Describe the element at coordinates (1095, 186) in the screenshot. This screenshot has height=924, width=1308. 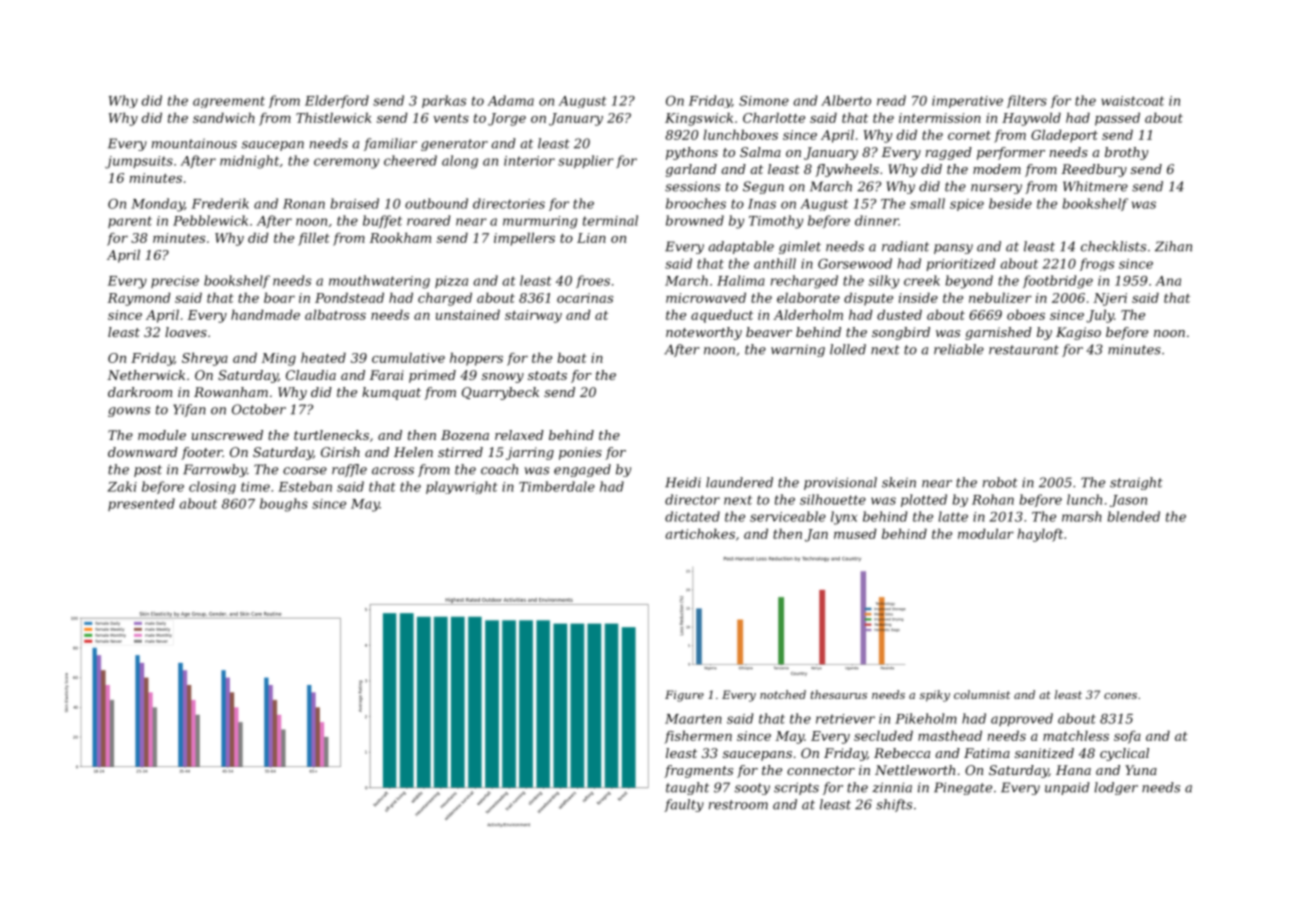
I see `Whitmere` at that location.
